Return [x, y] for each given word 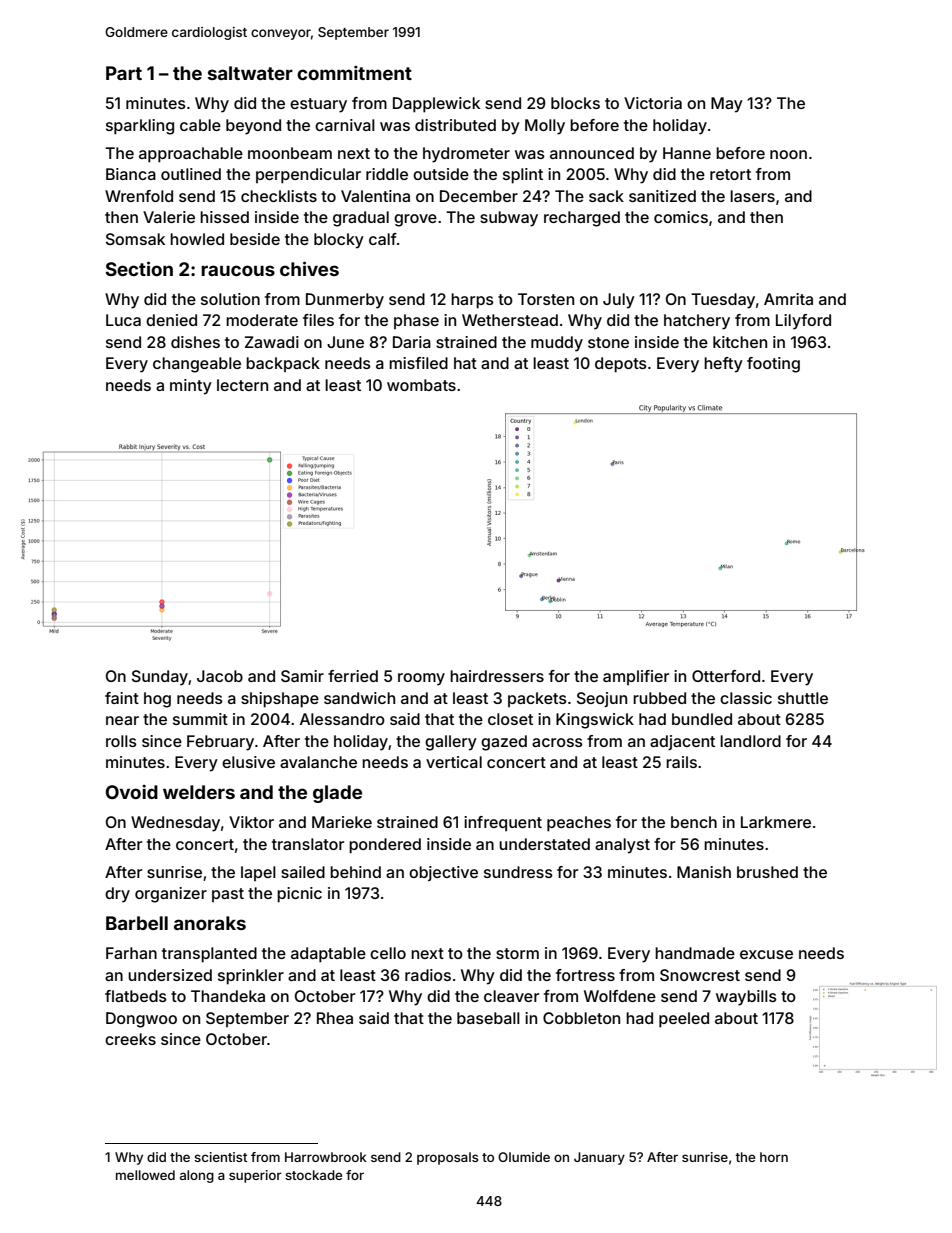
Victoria [653, 103]
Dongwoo [141, 1020]
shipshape [280, 700]
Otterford [726, 676]
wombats [421, 385]
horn [774, 1157]
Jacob [220, 676]
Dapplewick [436, 105]
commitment [354, 73]
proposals [447, 1158]
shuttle [803, 698]
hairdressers [497, 676]
